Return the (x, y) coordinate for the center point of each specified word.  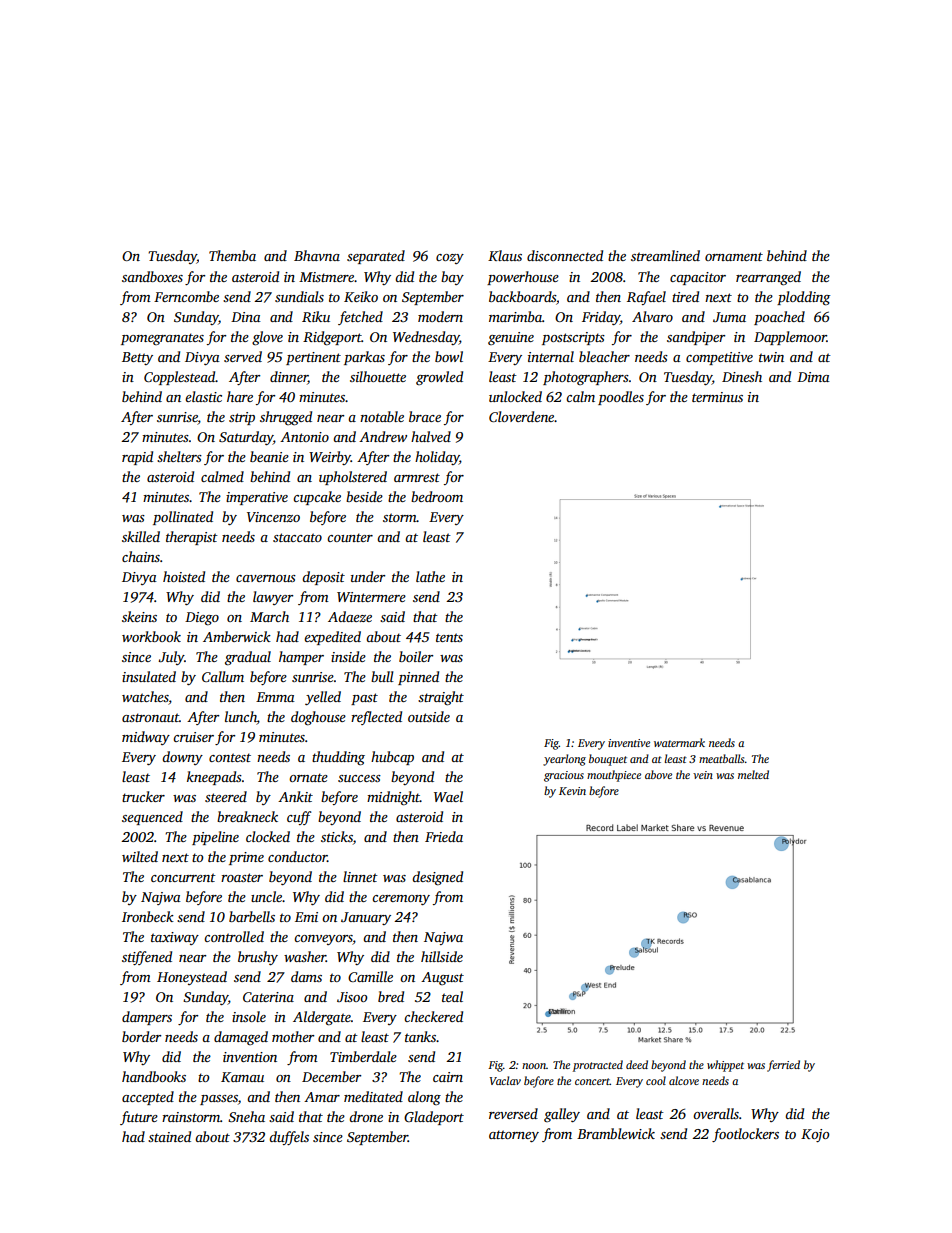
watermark (679, 742)
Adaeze (350, 616)
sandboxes (152, 276)
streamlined (665, 255)
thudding (338, 758)
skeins (139, 616)
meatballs (721, 758)
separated (376, 257)
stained (169, 1136)
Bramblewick (616, 1133)
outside (429, 716)
